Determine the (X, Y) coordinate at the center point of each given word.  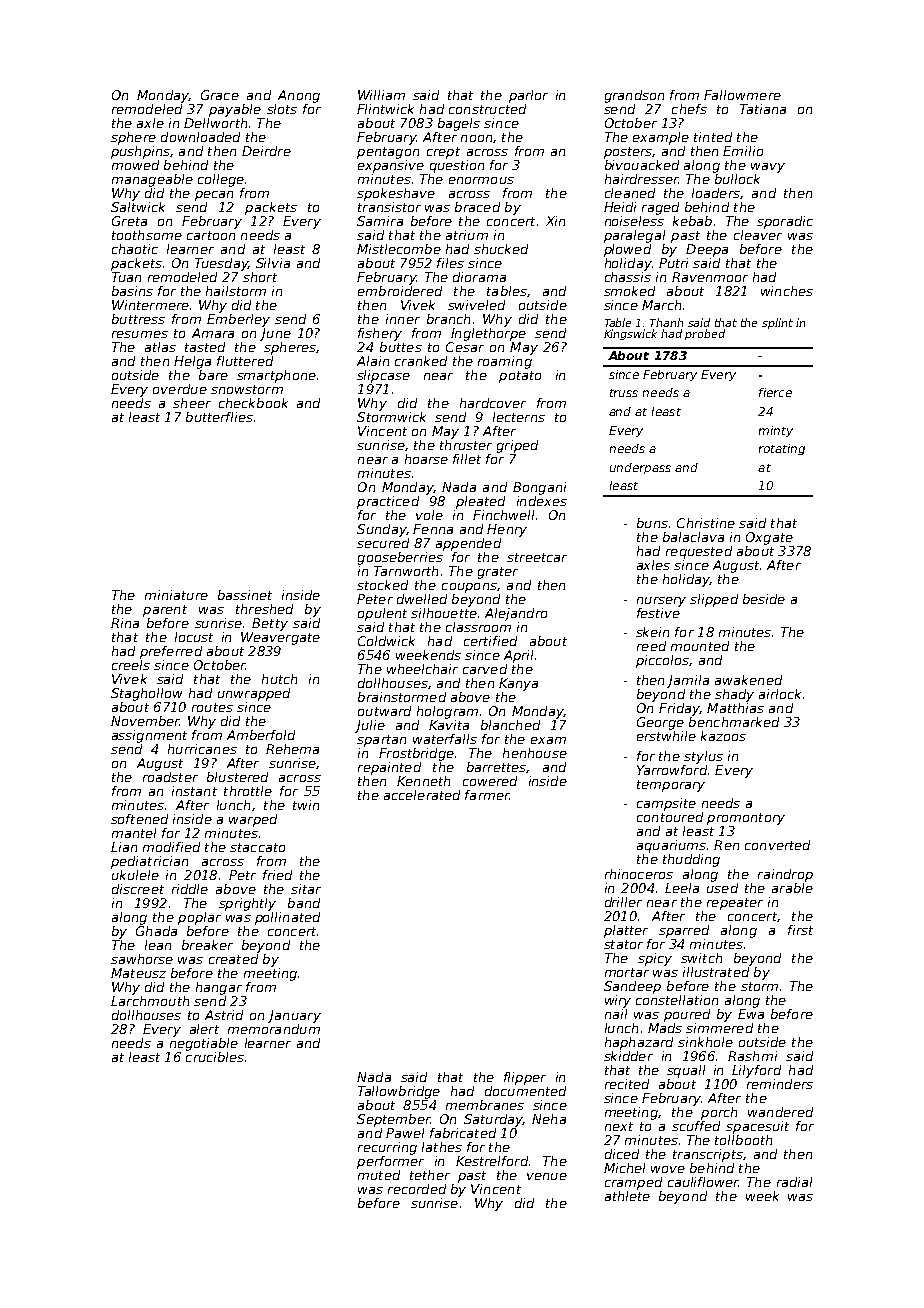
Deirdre (266, 151)
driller (623, 902)
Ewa (751, 1014)
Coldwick (386, 641)
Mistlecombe (399, 249)
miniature (176, 595)
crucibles (215, 1057)
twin (306, 805)
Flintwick (385, 109)
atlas (160, 347)
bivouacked (642, 165)
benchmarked (734, 722)
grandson (634, 96)
